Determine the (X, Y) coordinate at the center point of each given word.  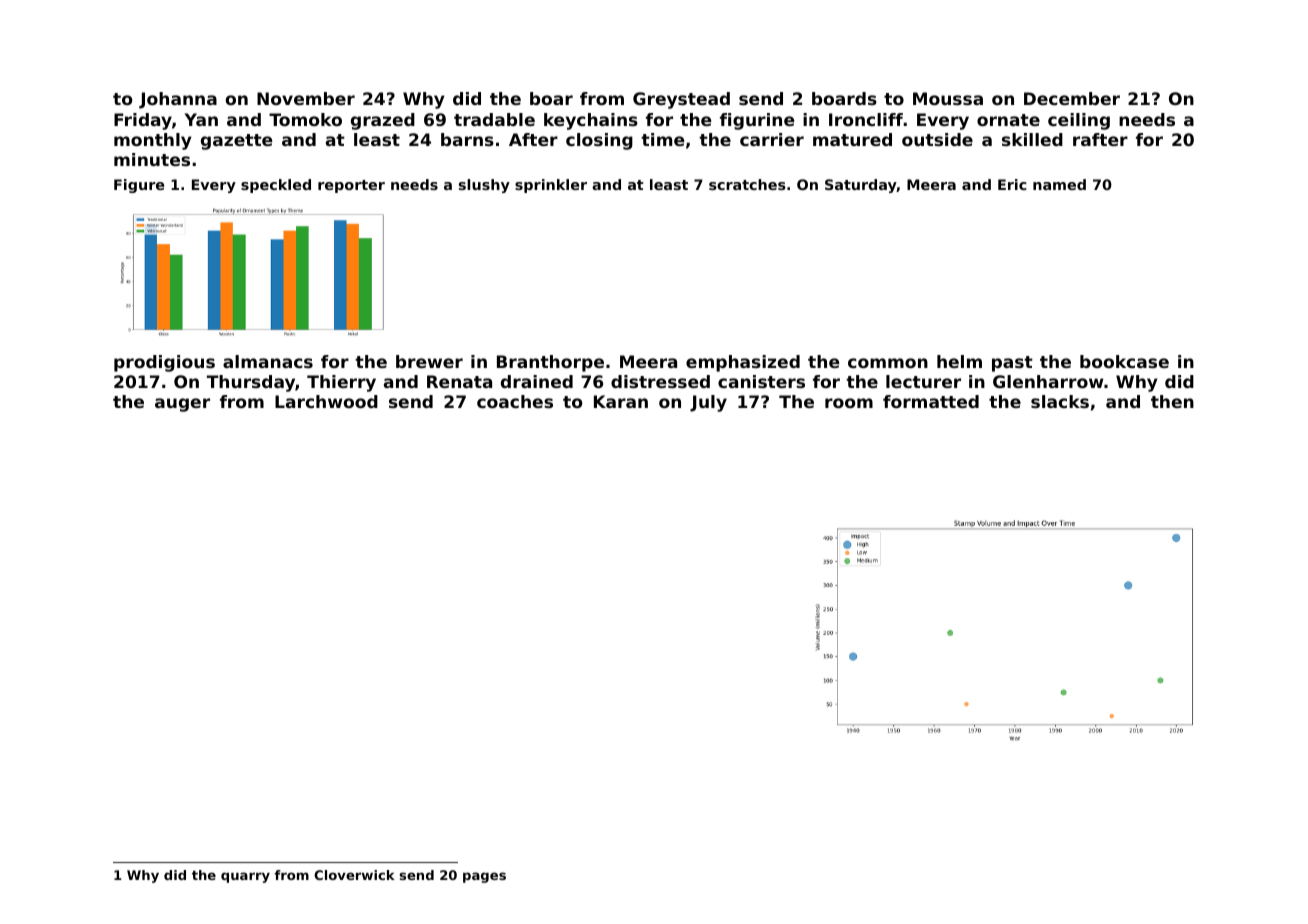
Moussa (948, 98)
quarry (245, 877)
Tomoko (305, 119)
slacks (1060, 401)
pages (484, 877)
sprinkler (551, 186)
